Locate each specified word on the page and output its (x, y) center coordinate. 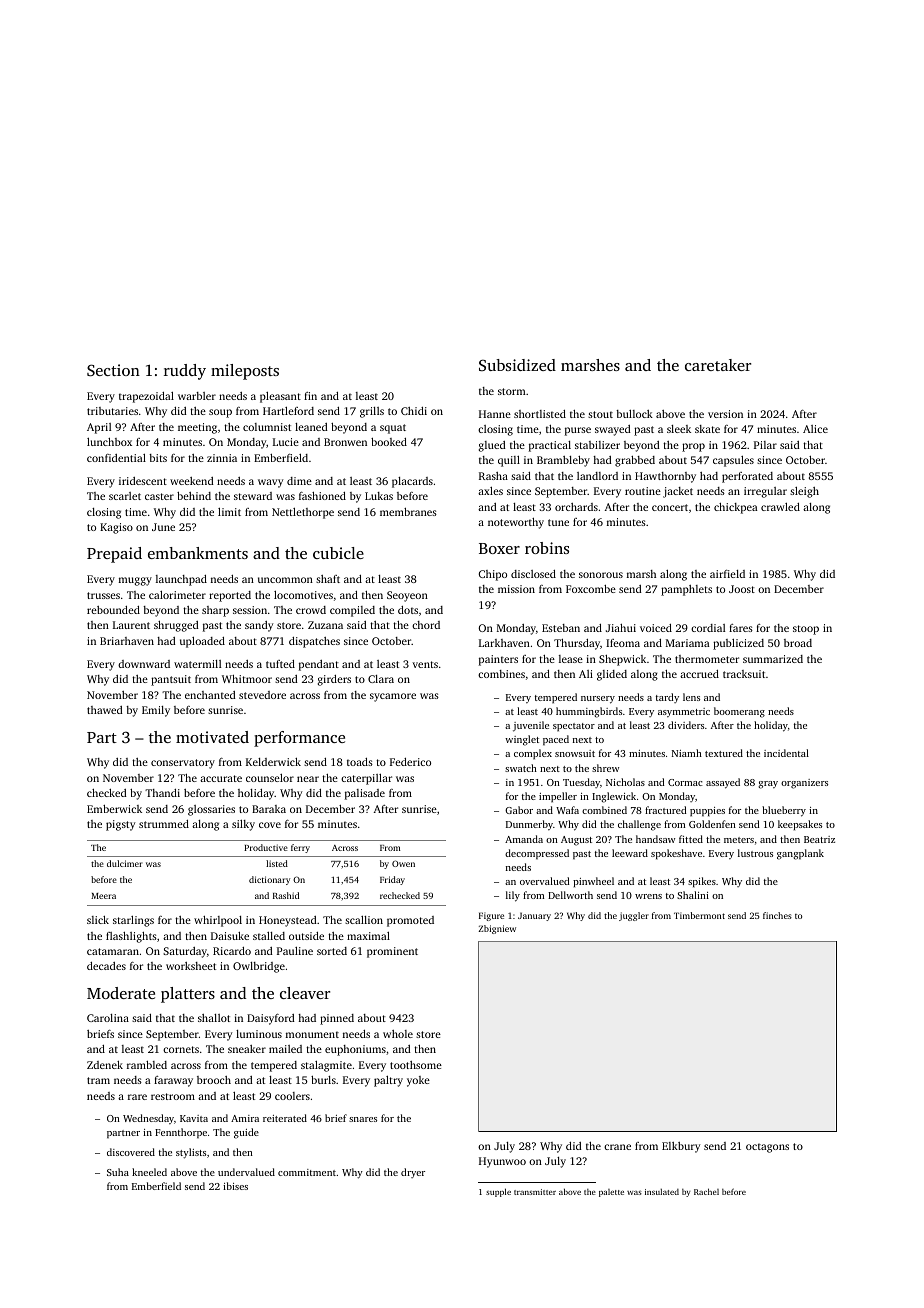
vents (425, 664)
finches (777, 915)
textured (724, 753)
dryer (413, 1173)
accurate (221, 778)
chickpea (736, 508)
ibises (235, 1186)
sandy (259, 626)
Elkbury (681, 1147)
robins (547, 548)
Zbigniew (497, 929)
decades (106, 966)
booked (389, 442)
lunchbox (109, 442)
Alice (815, 429)
